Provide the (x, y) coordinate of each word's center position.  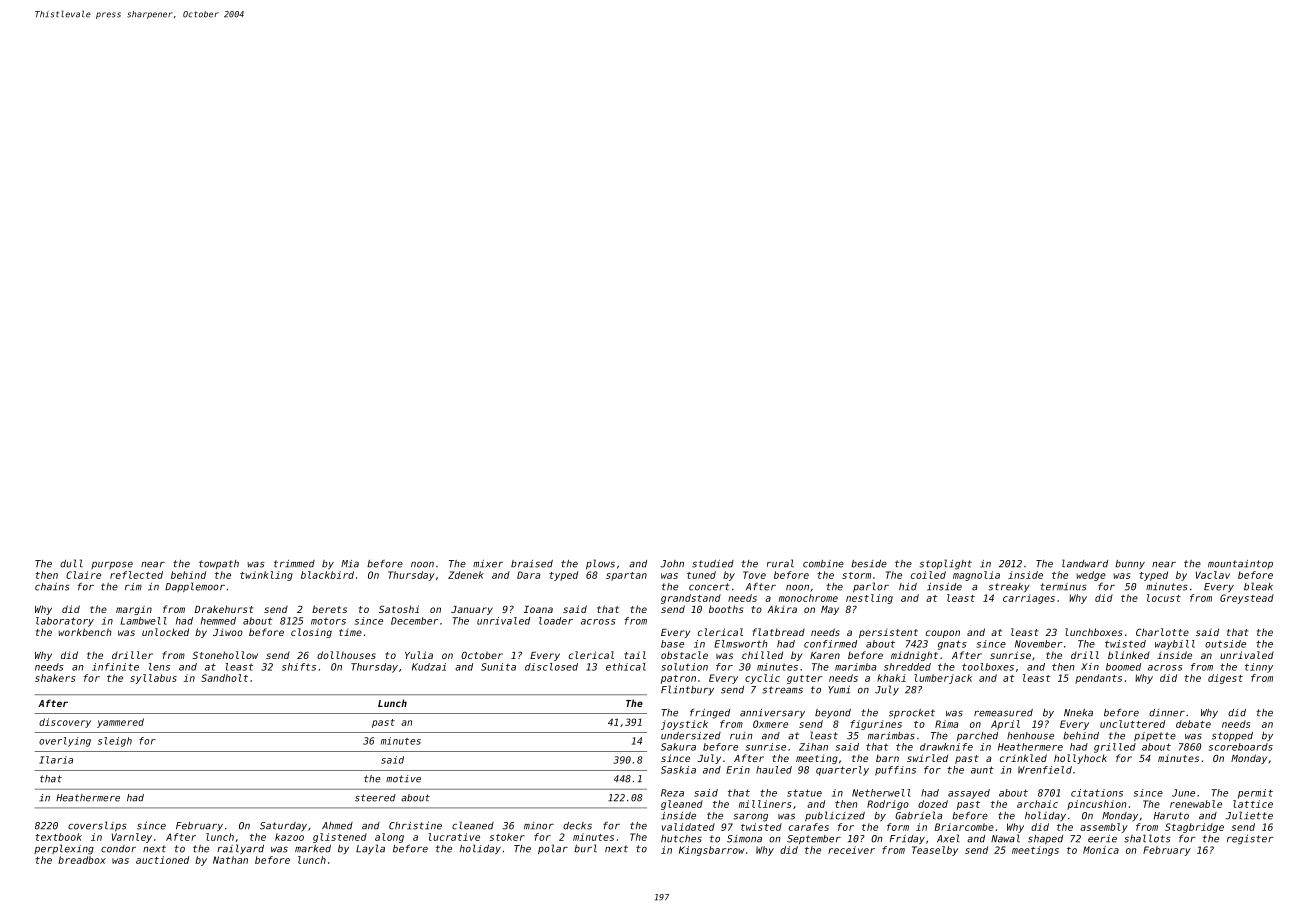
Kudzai (429, 667)
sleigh (115, 742)
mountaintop (1240, 564)
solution (684, 667)
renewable (1196, 804)
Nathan (230, 860)
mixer (488, 564)
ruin (741, 736)
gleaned (682, 805)
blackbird (327, 575)
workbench (84, 632)
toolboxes (988, 667)
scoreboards (1241, 747)
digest (1225, 679)
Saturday (283, 827)
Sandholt (224, 678)
